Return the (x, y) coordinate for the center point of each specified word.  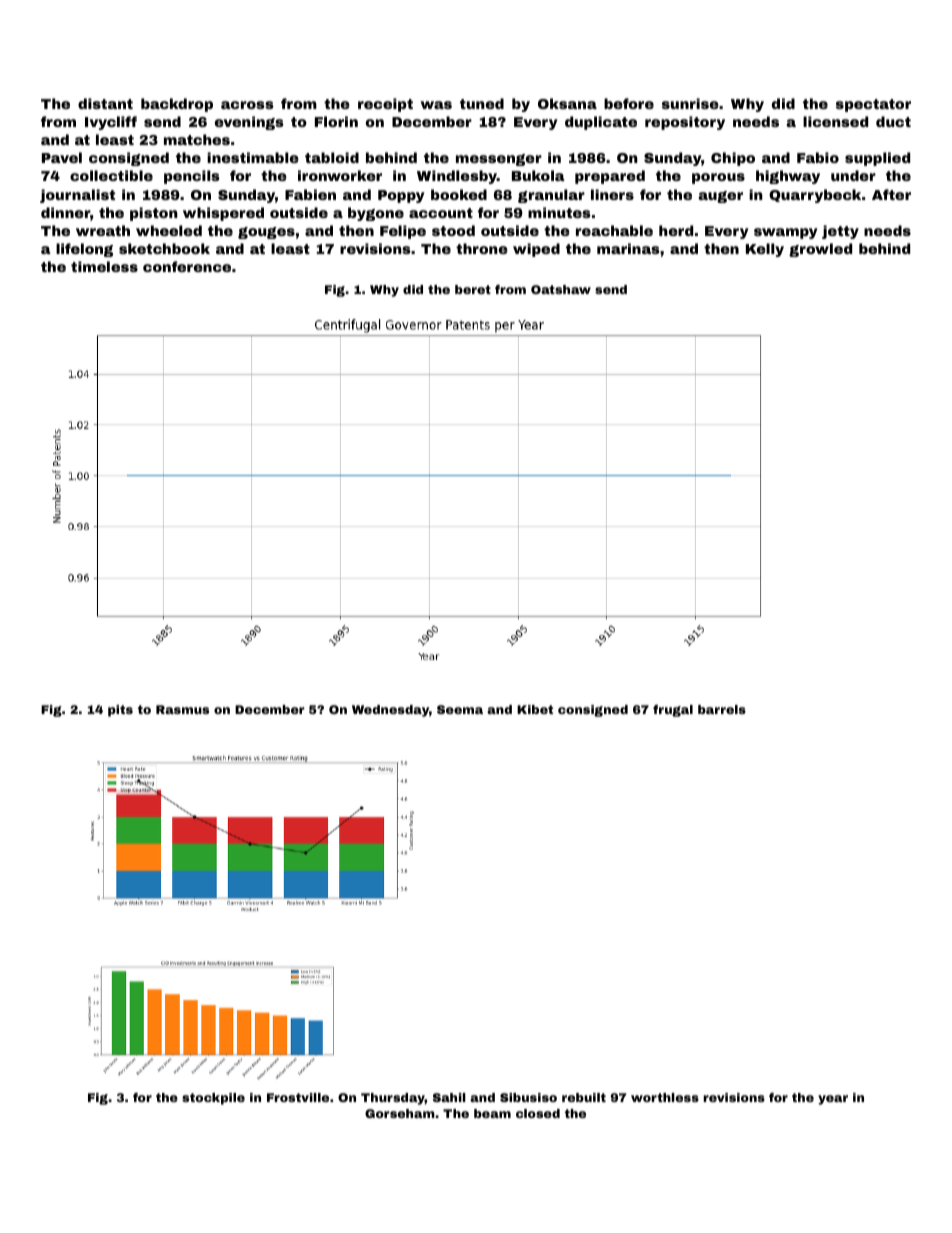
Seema (460, 709)
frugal (673, 711)
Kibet (535, 709)
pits (120, 711)
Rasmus (182, 709)
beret (473, 289)
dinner (65, 212)
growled (820, 250)
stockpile (213, 1099)
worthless (665, 1097)
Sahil (449, 1097)
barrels (722, 709)
